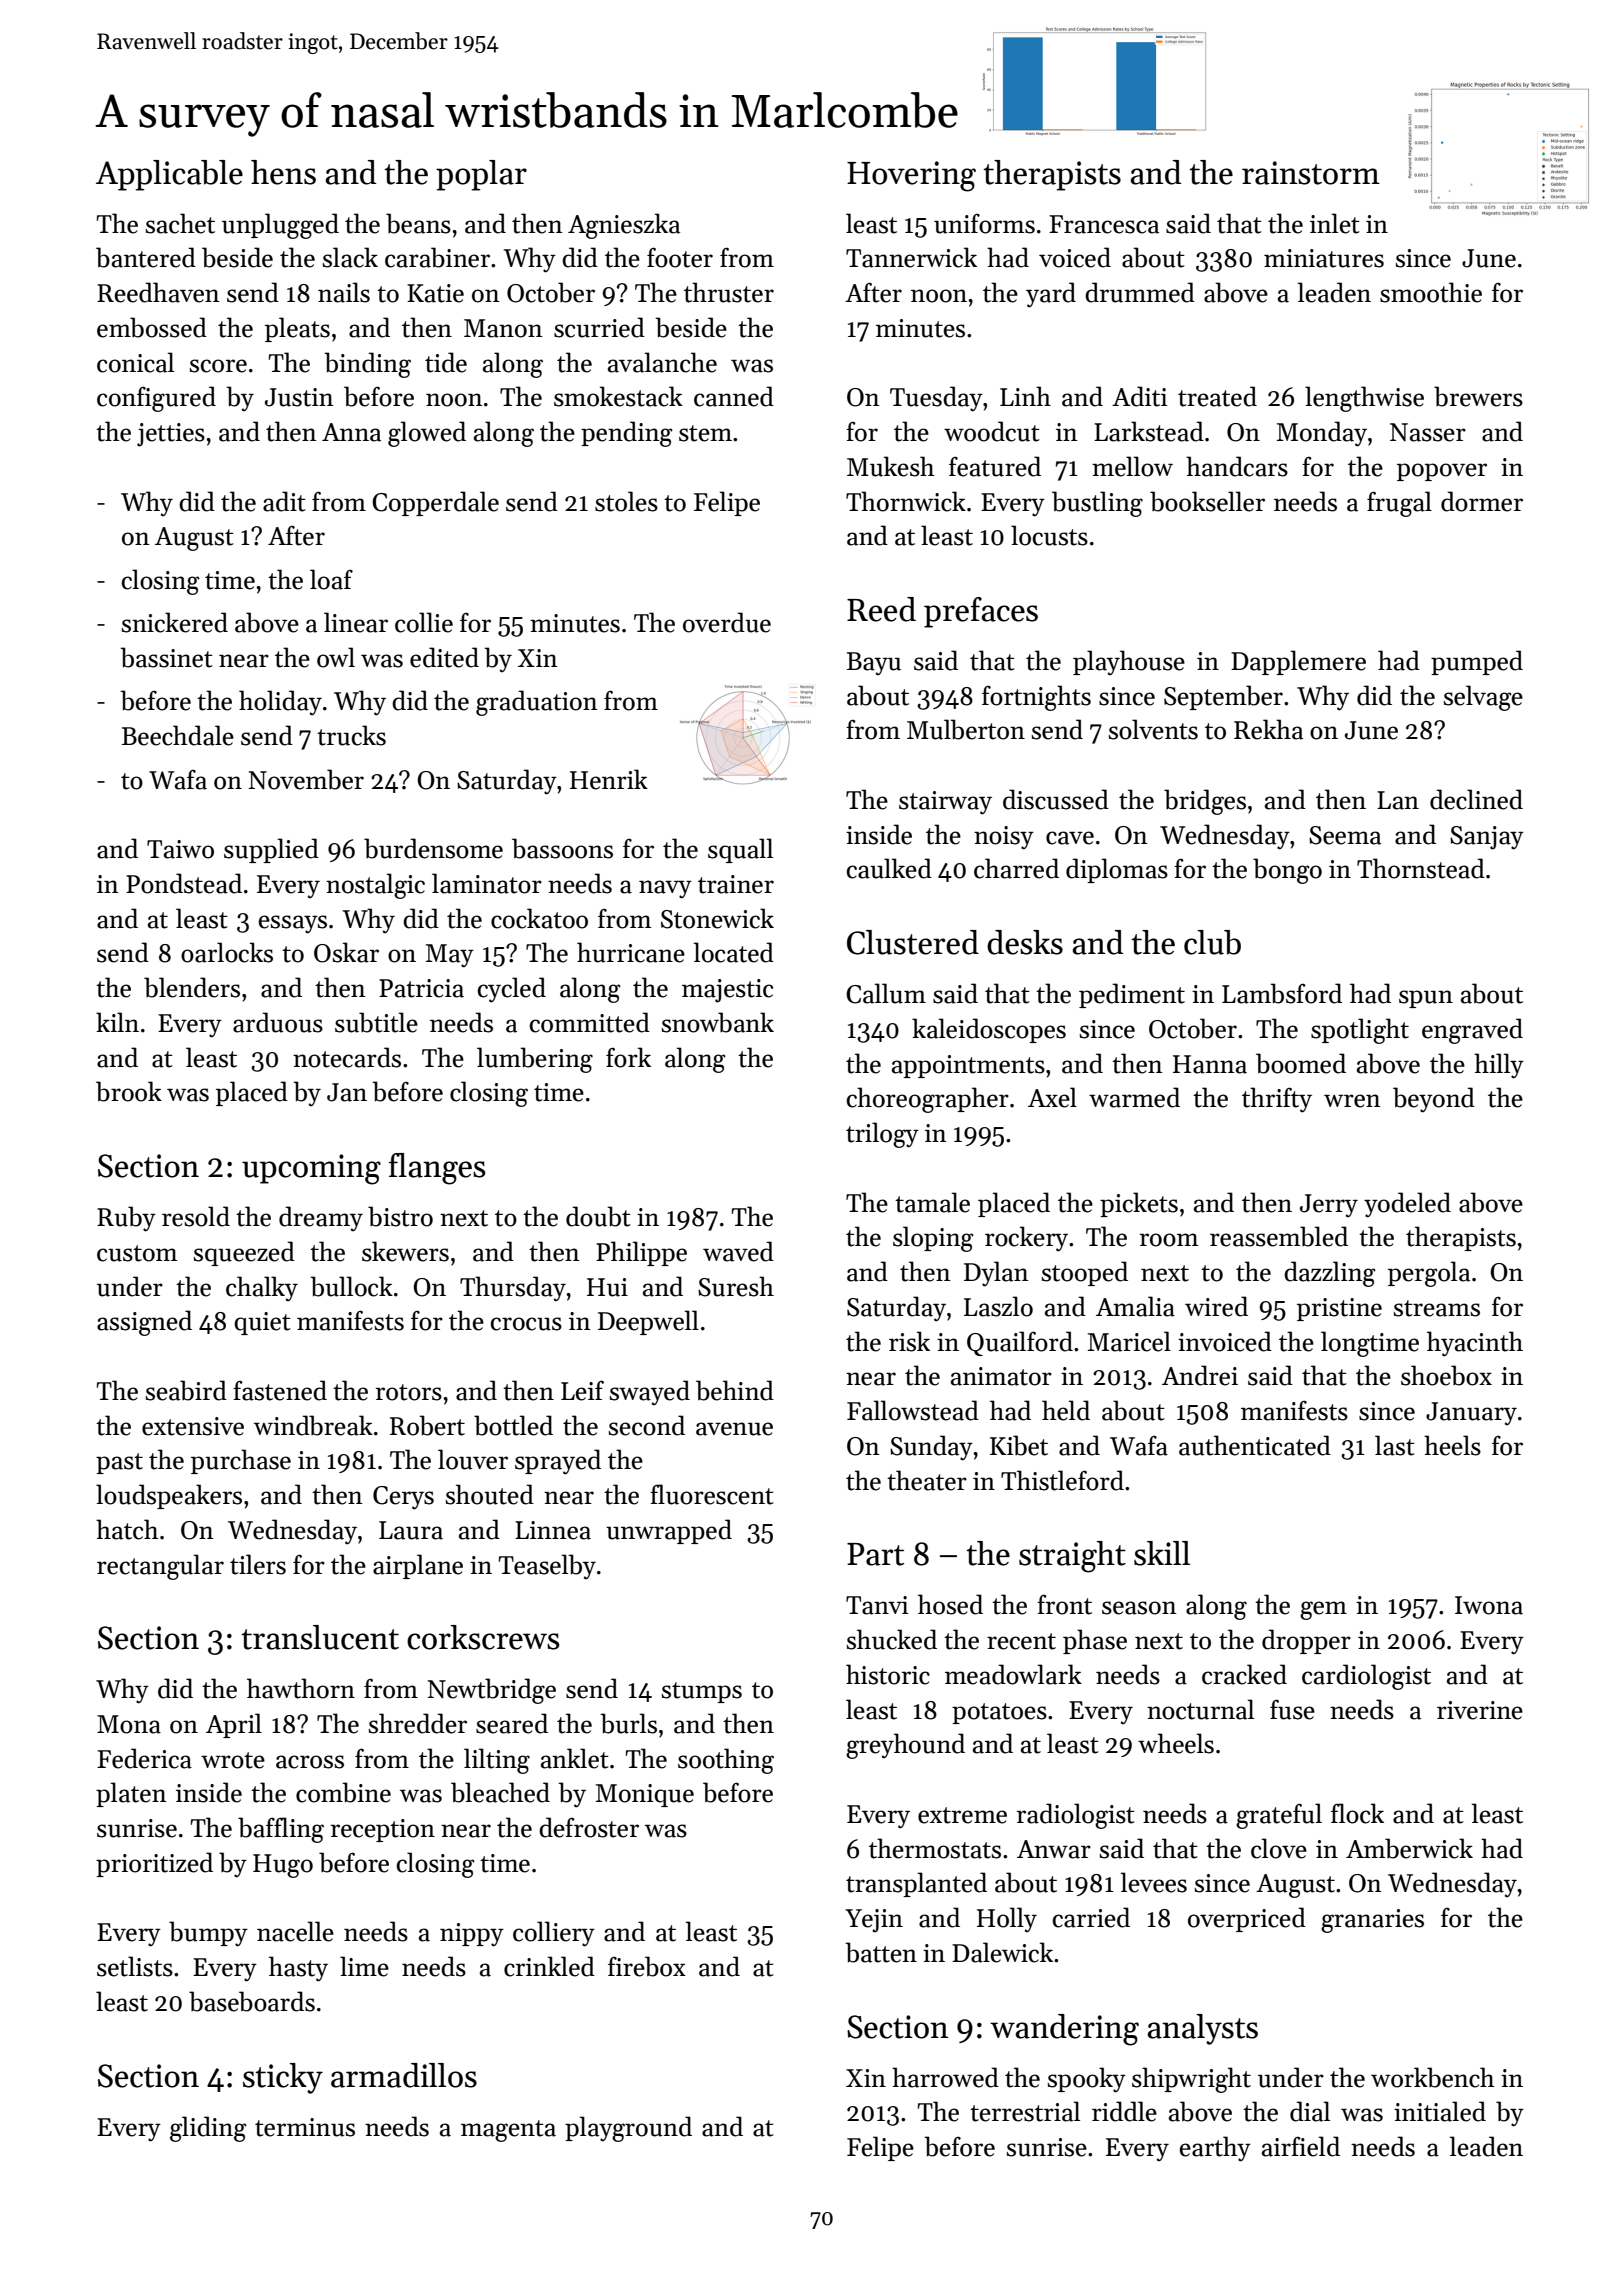 Image resolution: width=1620 pixels, height=2292 pixels. I want to click on woodcut, so click(992, 431).
